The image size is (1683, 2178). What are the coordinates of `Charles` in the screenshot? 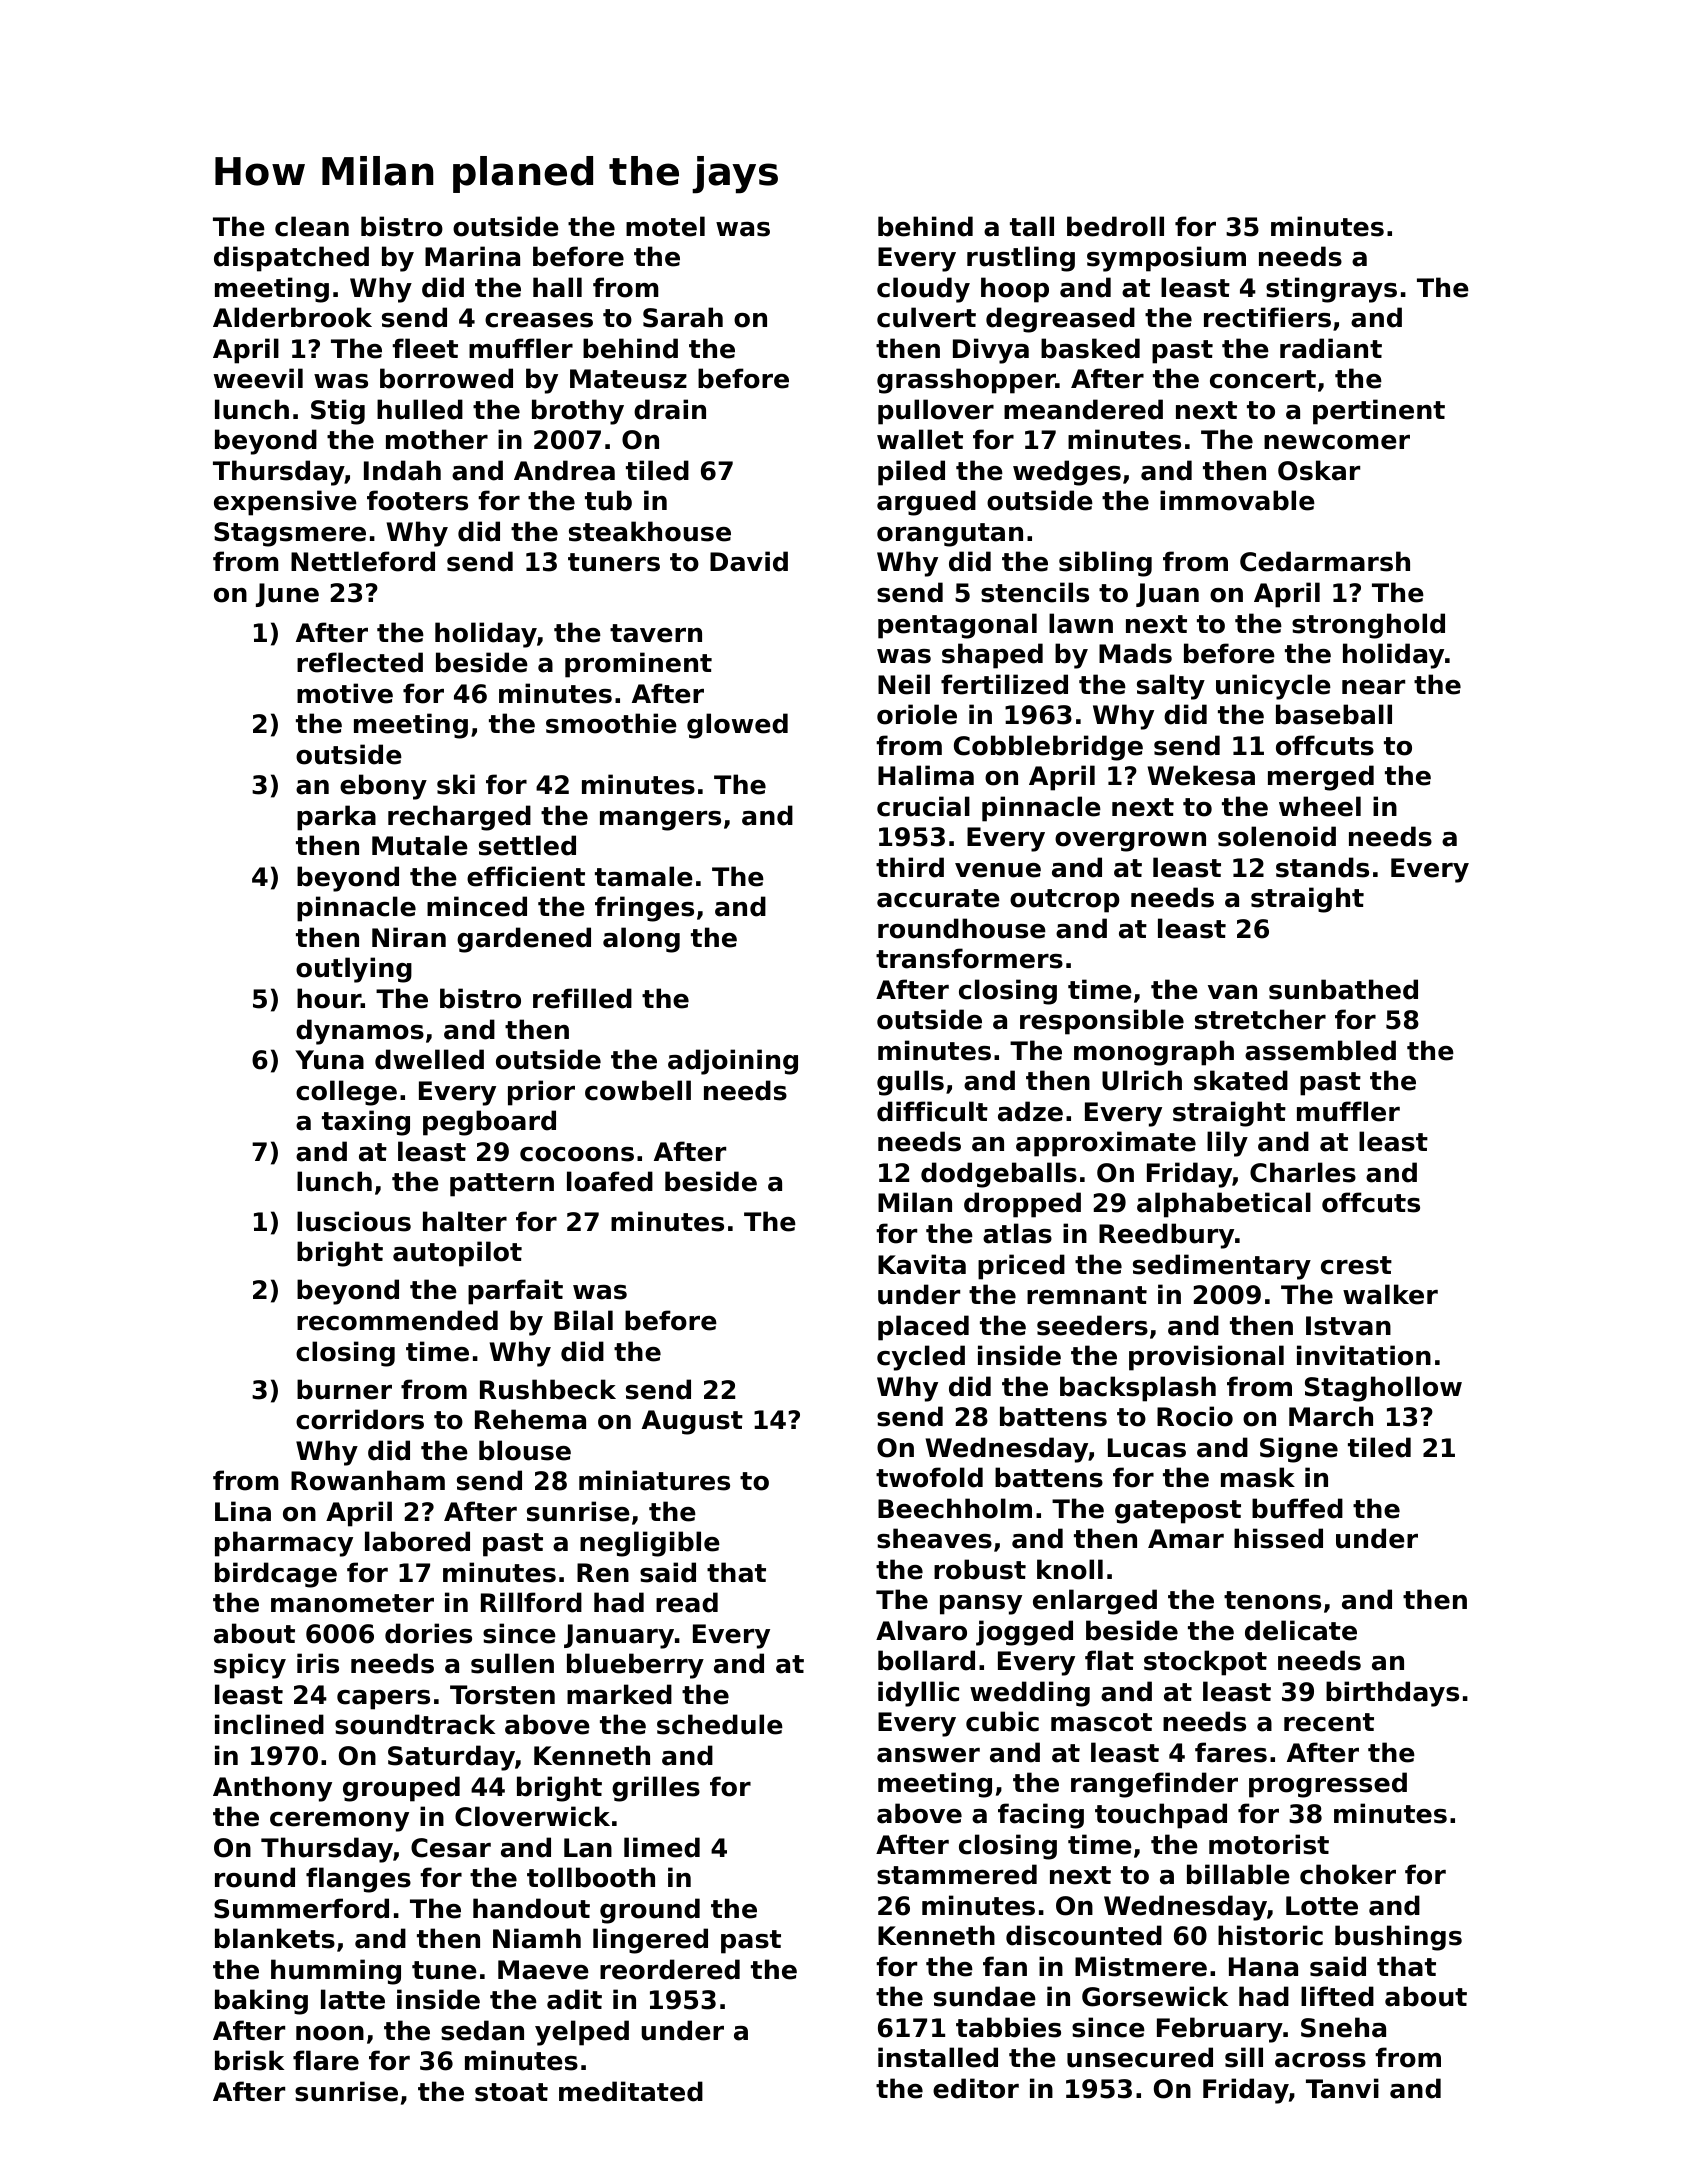 It's located at (1303, 1172).
